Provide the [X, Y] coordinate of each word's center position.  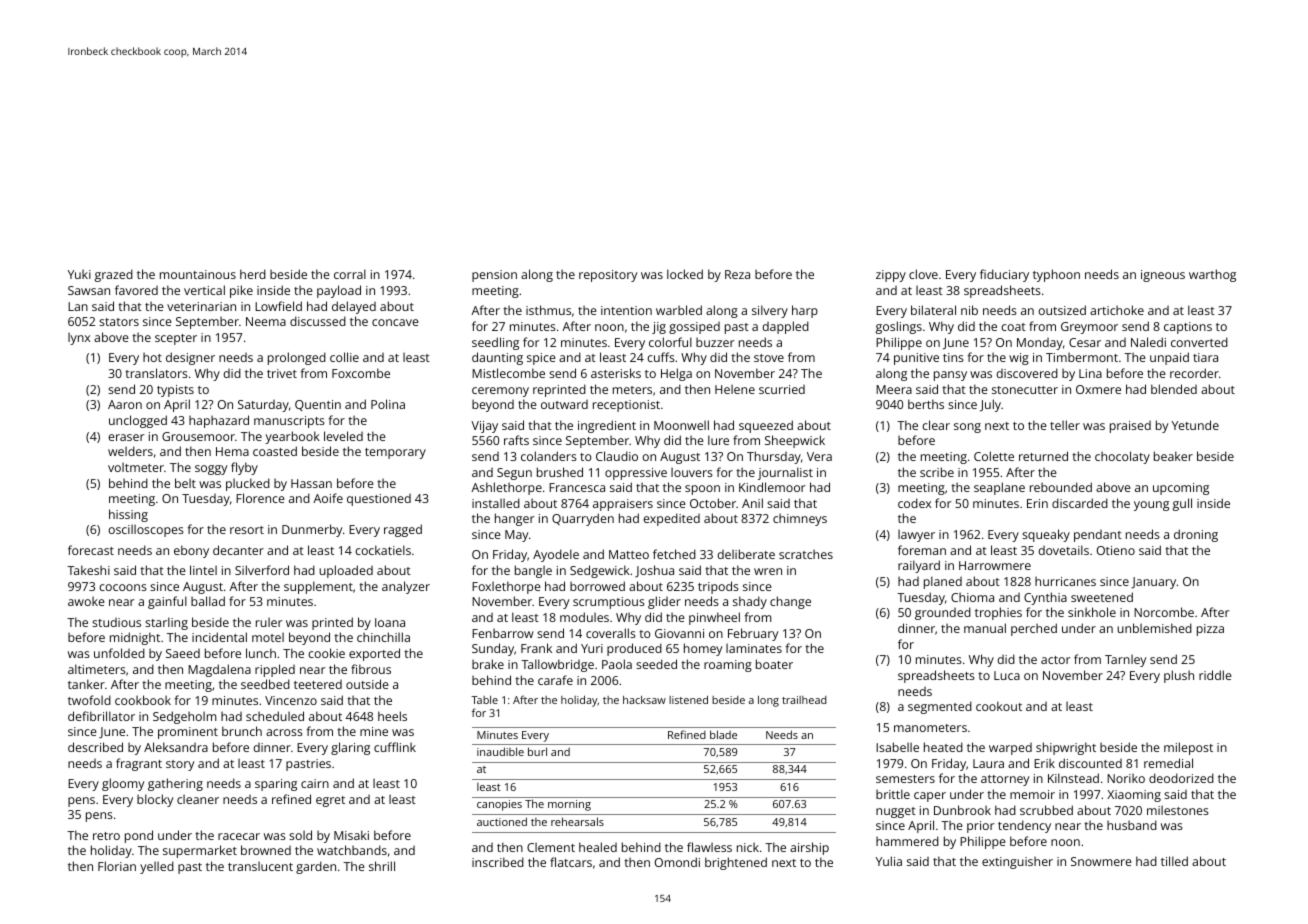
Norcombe [1164, 612]
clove [923, 274]
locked [685, 274]
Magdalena [219, 670]
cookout [999, 706]
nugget [896, 812]
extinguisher [1017, 862]
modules [584, 617]
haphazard [219, 421]
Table [484, 700]
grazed [114, 275]
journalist [785, 473]
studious [116, 622]
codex [914, 503]
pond [139, 836]
